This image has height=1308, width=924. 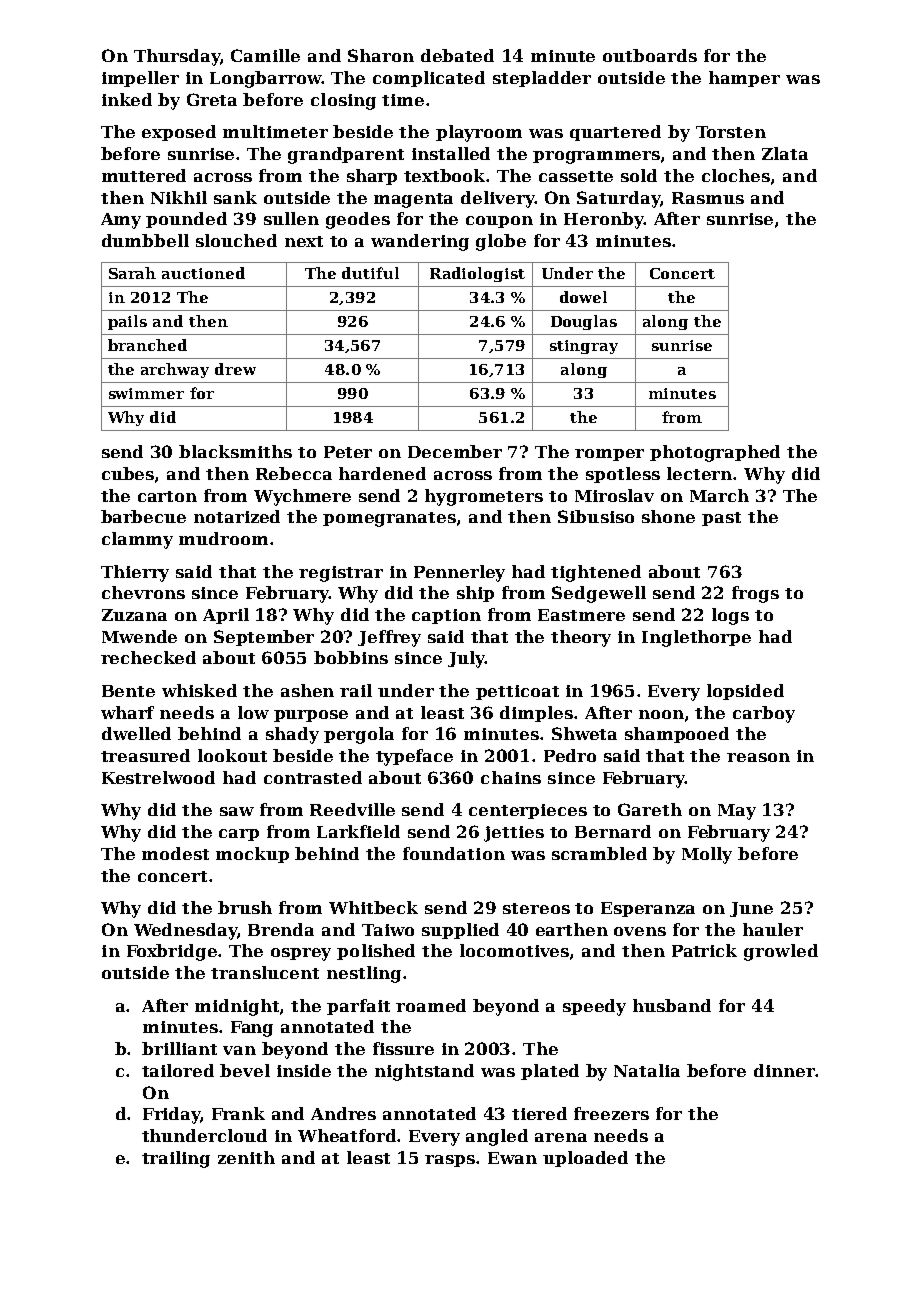 What do you see at coordinates (158, 777) in the image?
I see `Kestrelwood` at bounding box center [158, 777].
